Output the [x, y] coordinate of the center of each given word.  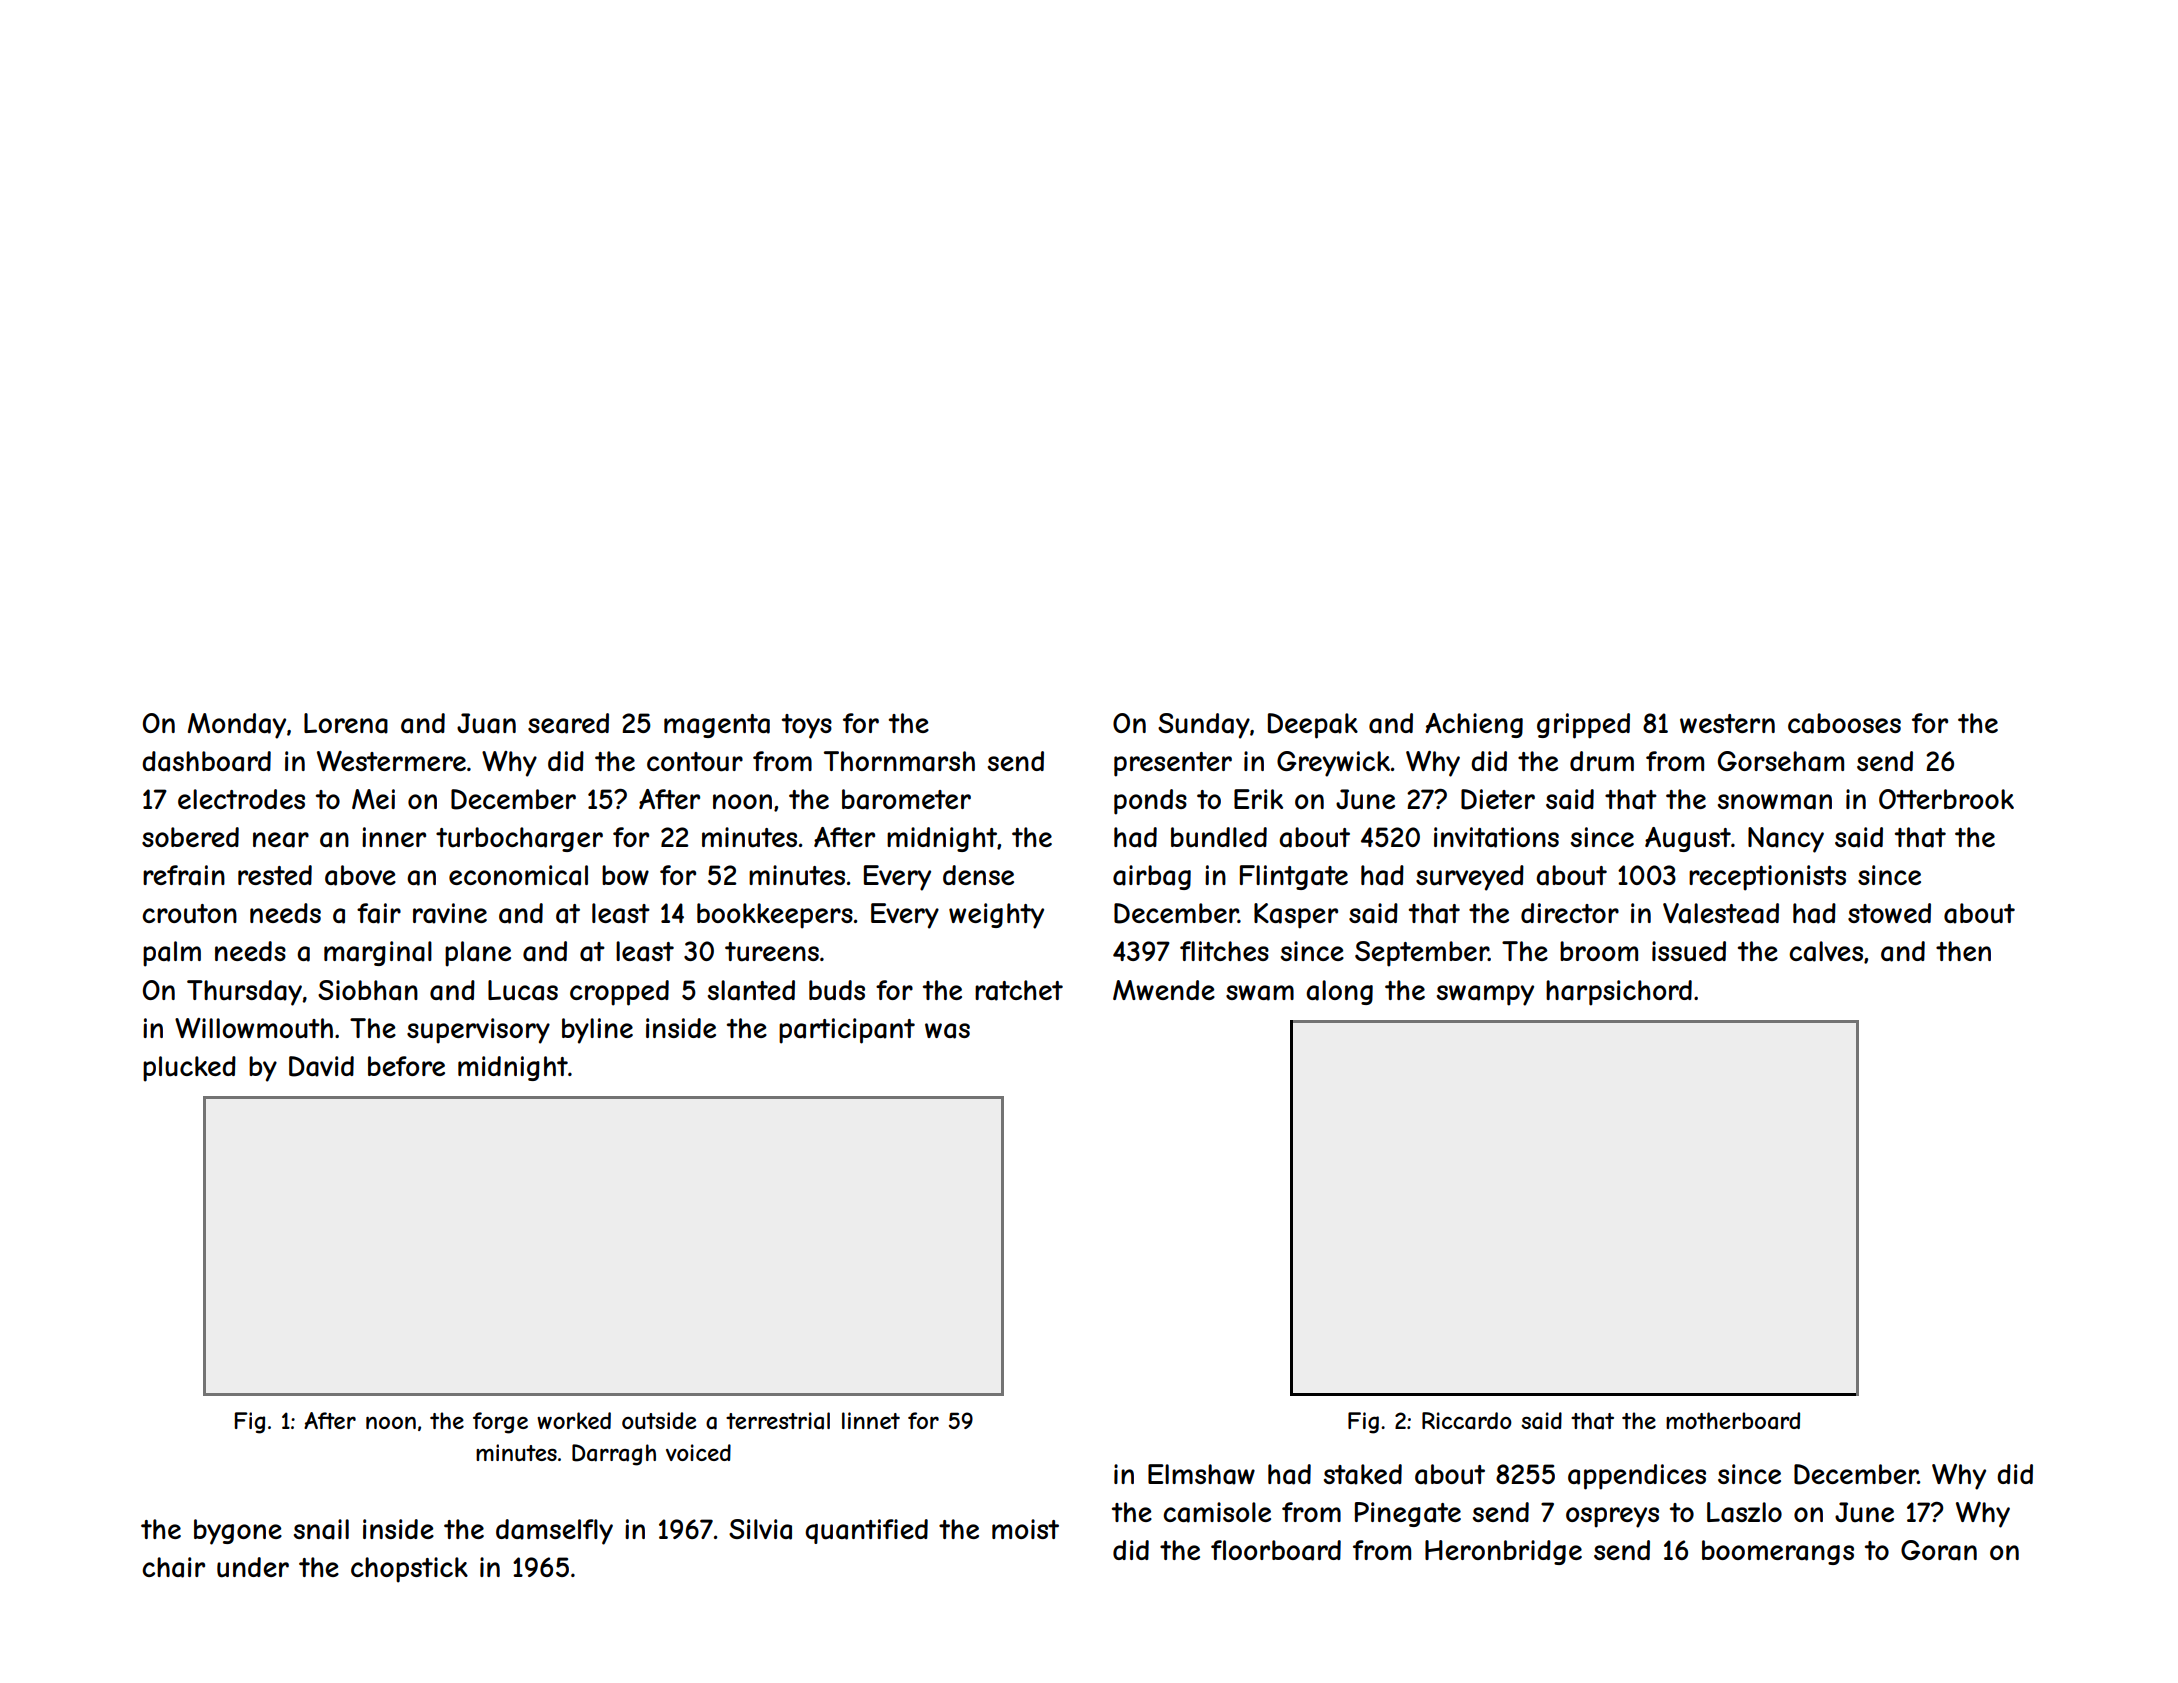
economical [518, 875]
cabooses [1844, 723]
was [947, 1031]
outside [659, 1420]
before [406, 1066]
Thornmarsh [899, 761]
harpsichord [1619, 993]
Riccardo [1467, 1421]
